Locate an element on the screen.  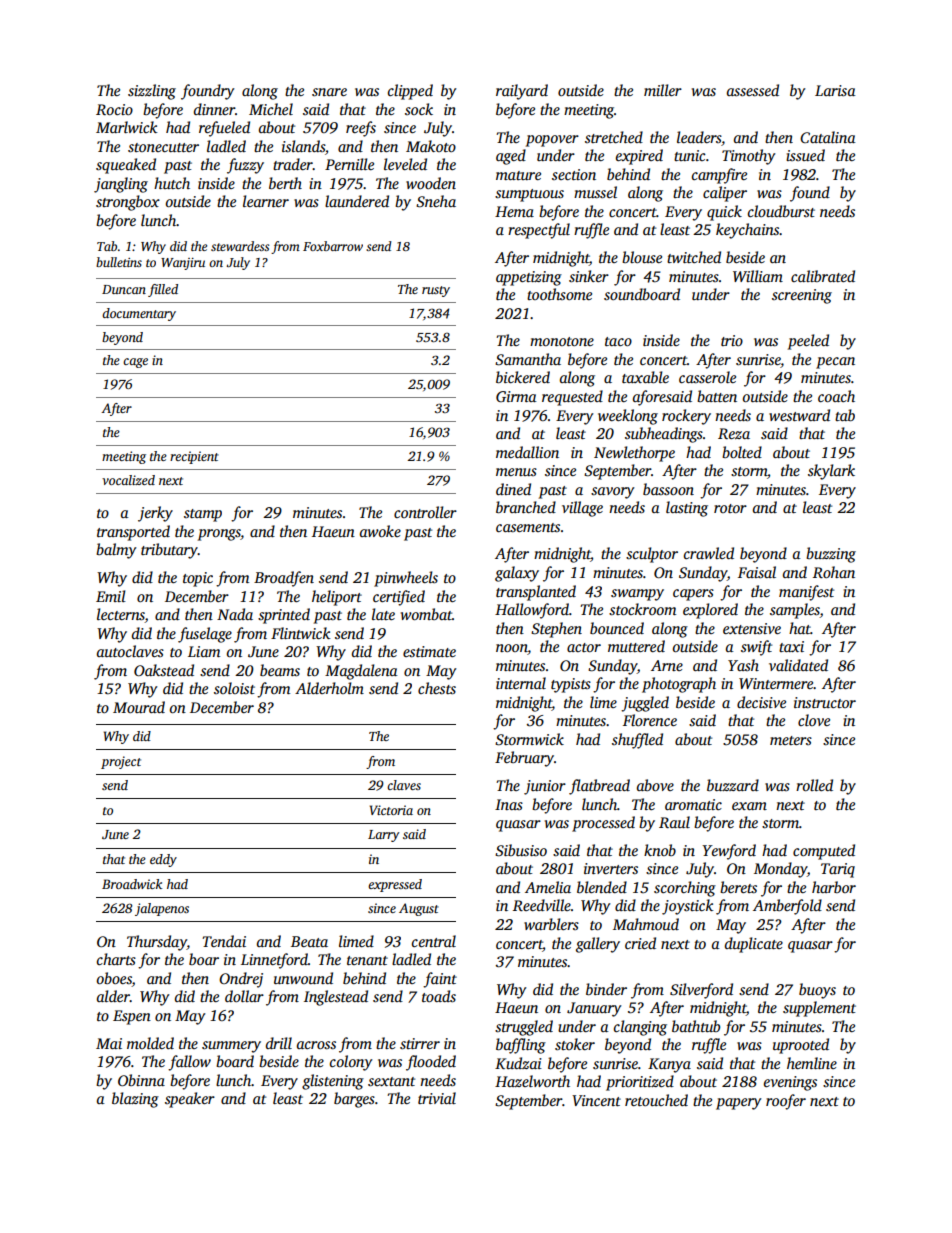
Sibusiso is located at coordinates (521, 850).
